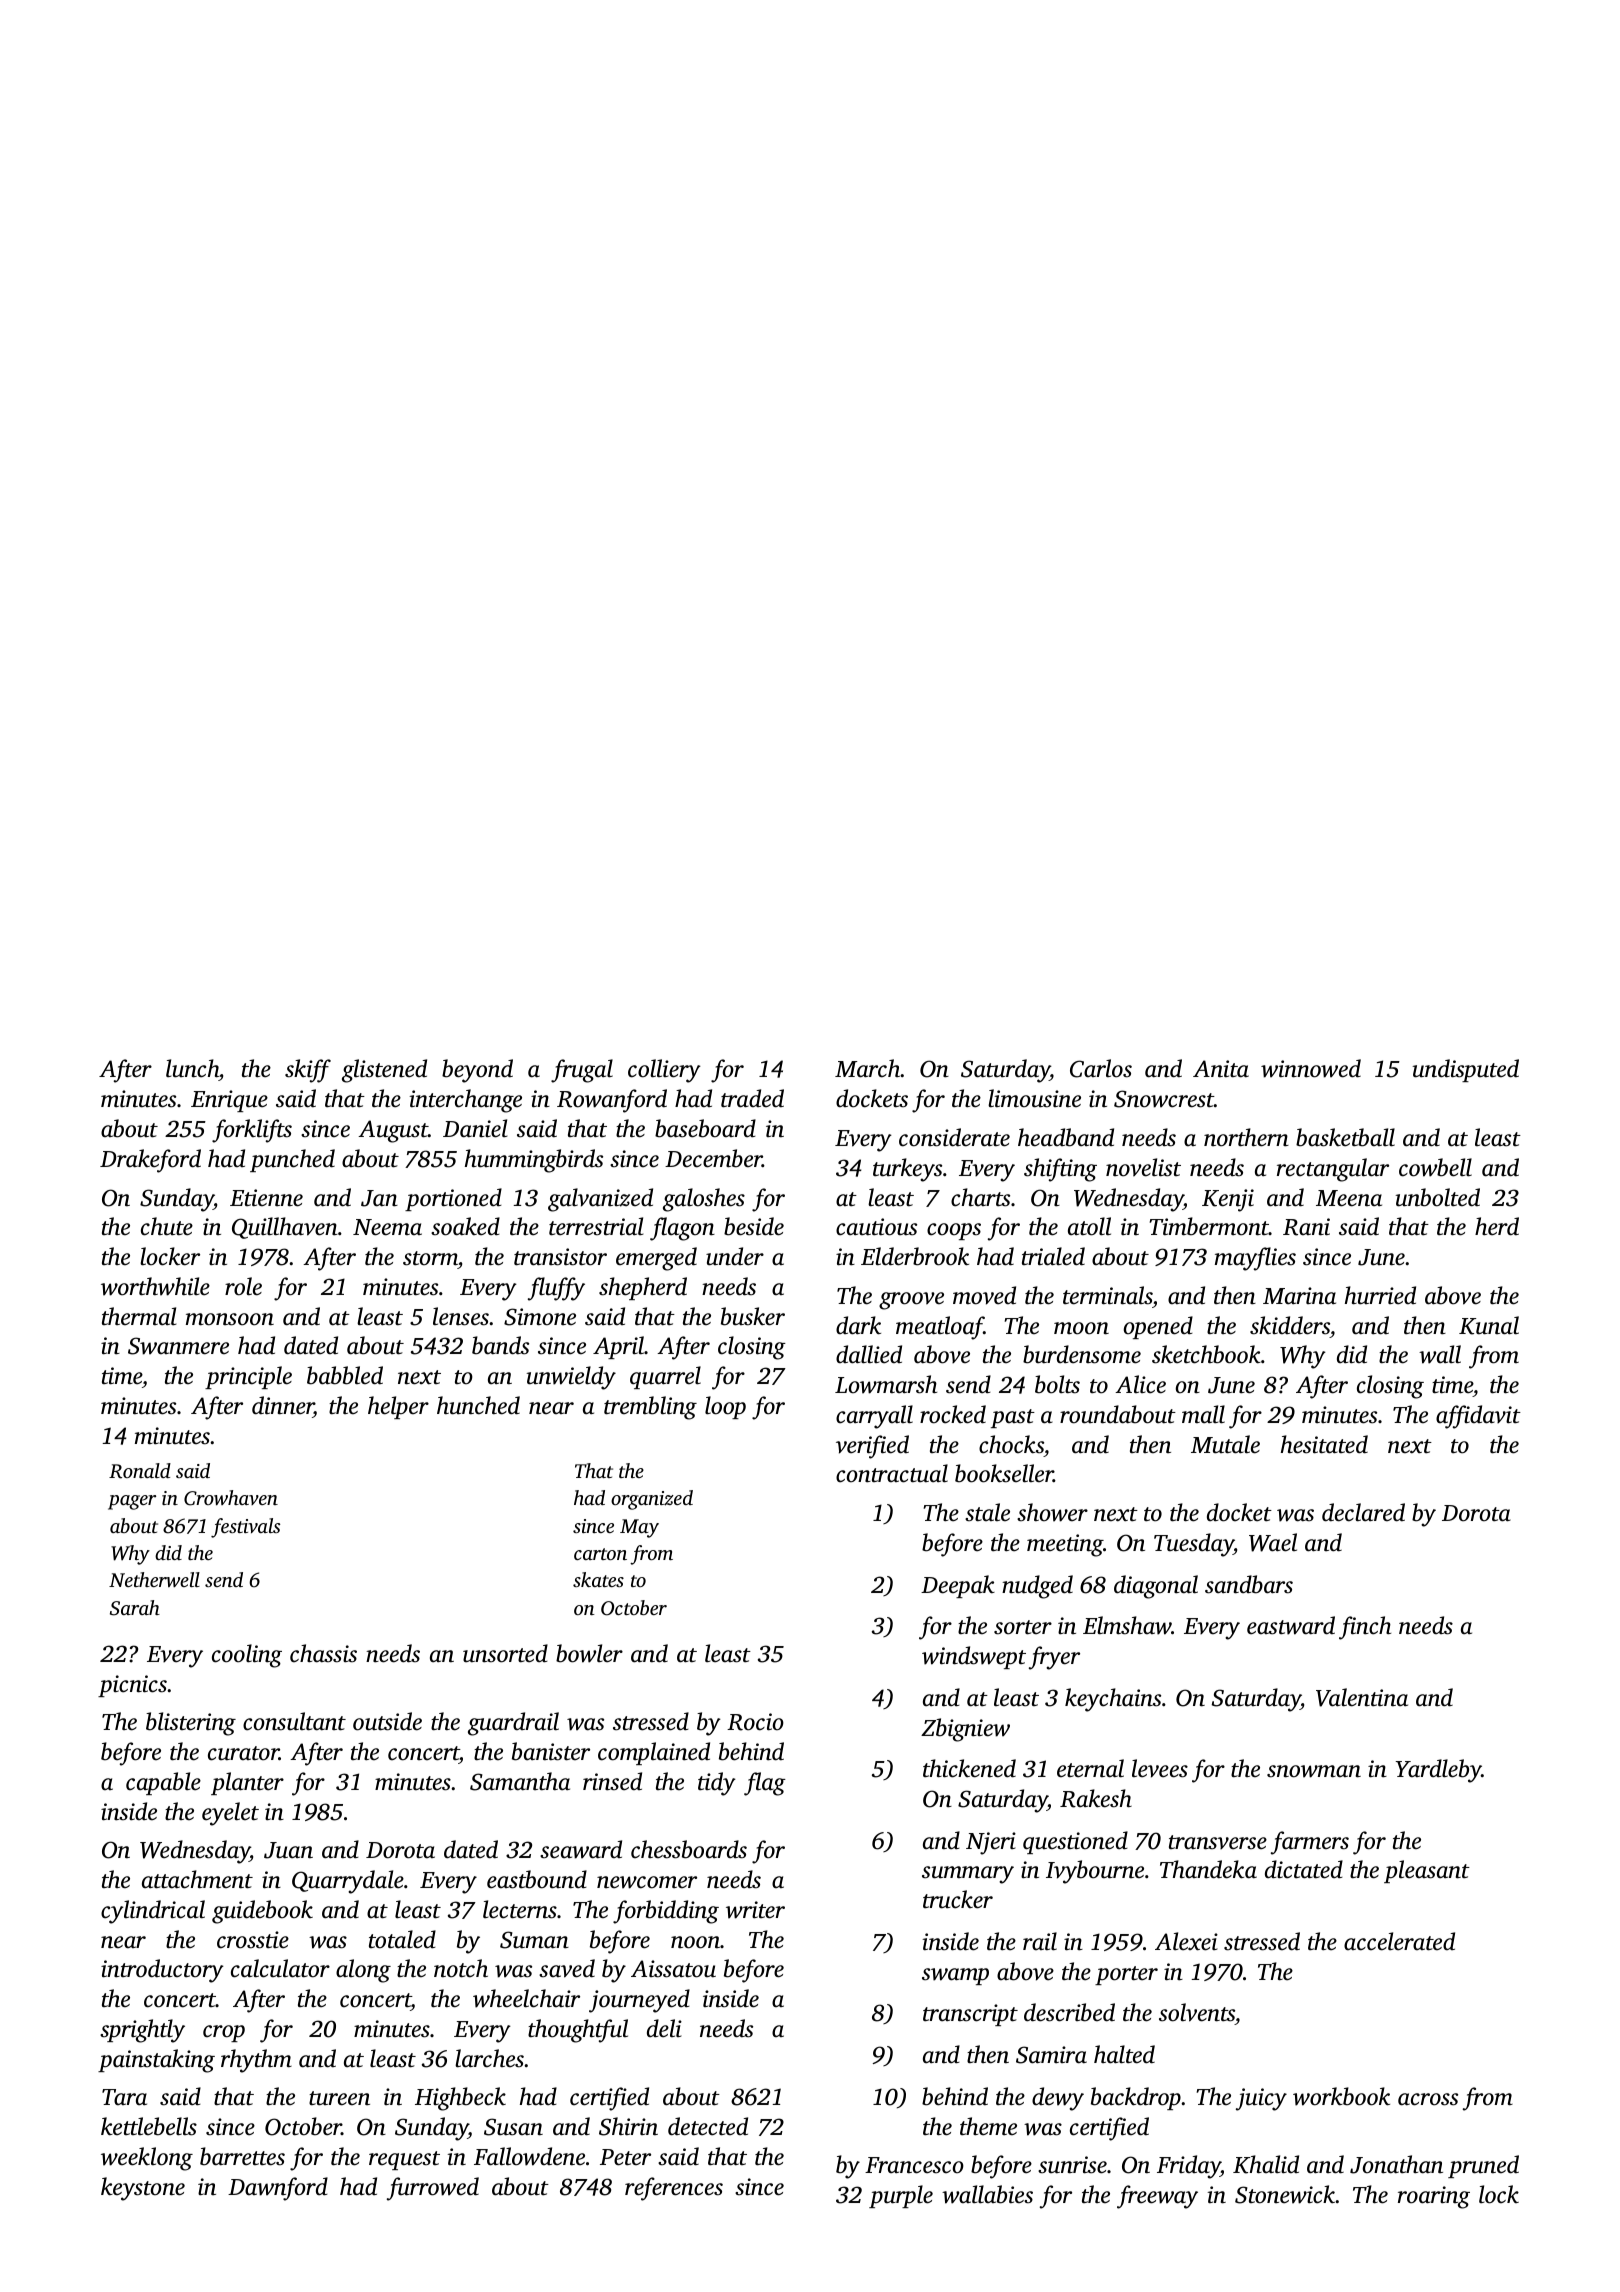 The image size is (1620, 2292). What do you see at coordinates (1218, 1842) in the screenshot?
I see `transverse` at bounding box center [1218, 1842].
